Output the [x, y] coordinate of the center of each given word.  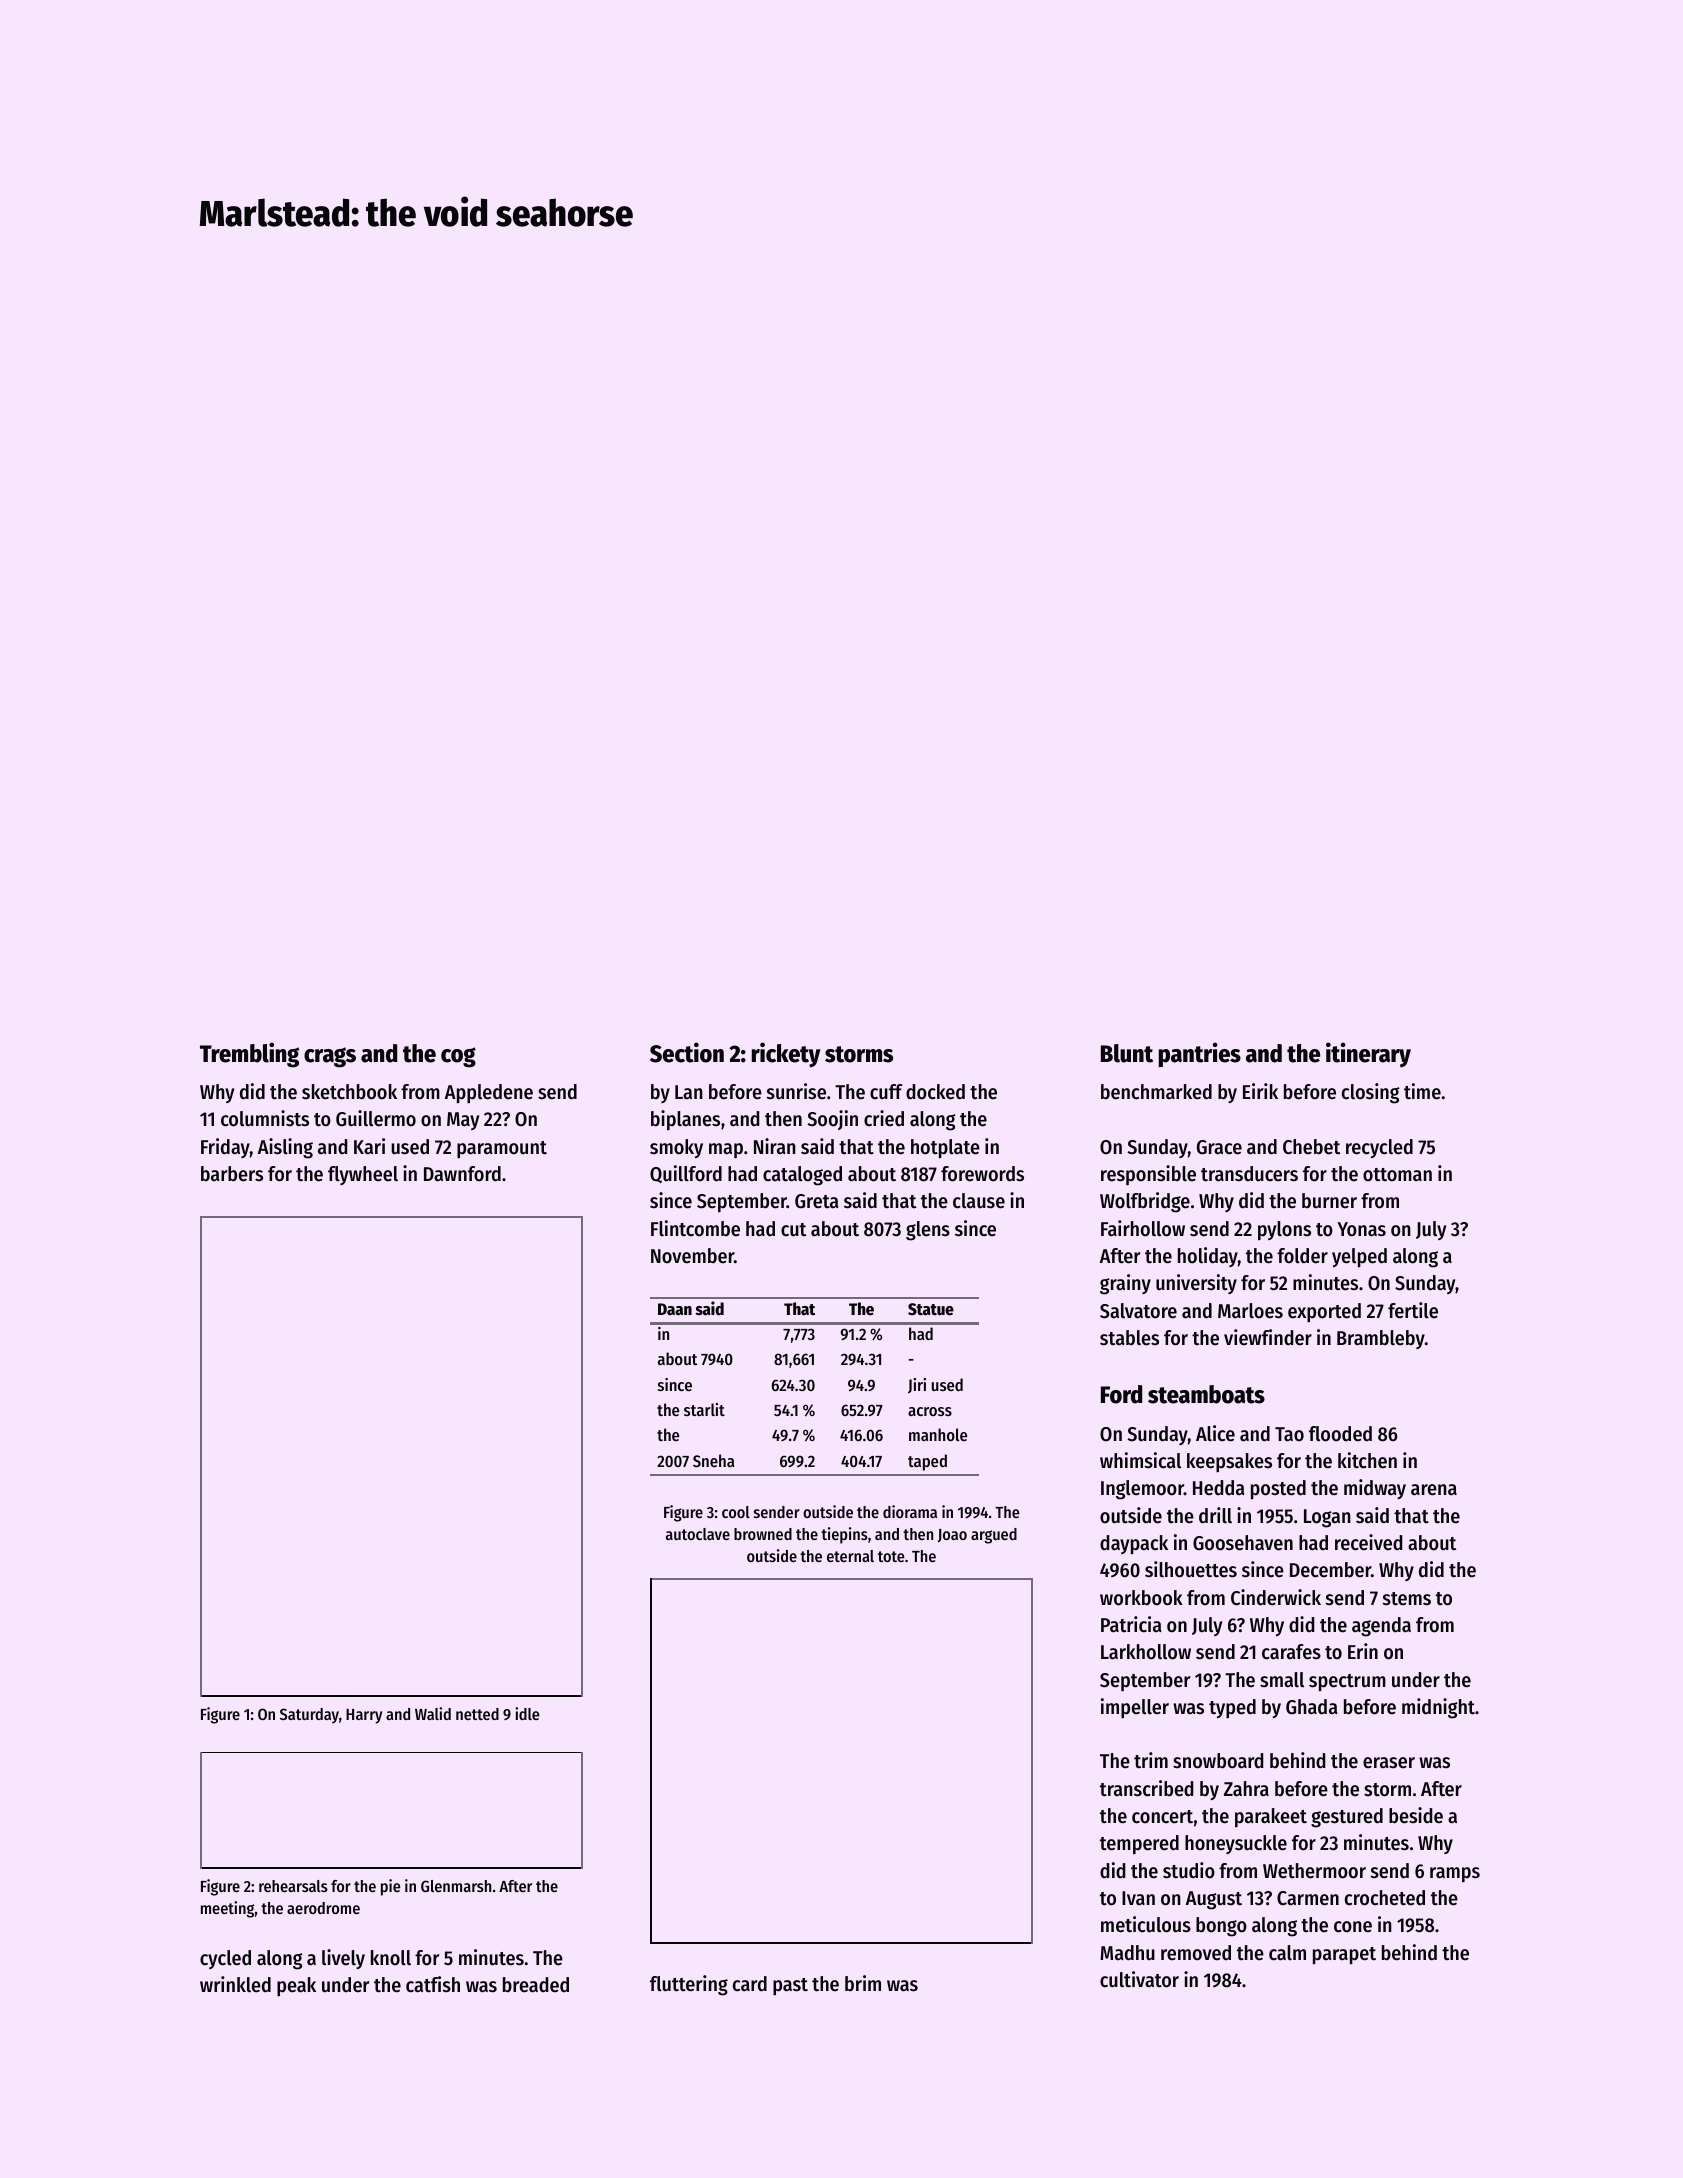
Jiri [917, 1386]
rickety [786, 1055]
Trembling [249, 1055]
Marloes [1250, 1311]
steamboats [1206, 1394]
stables [1129, 1338]
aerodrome [323, 1908]
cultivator [1139, 1979]
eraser [1389, 1763]
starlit [704, 1409]
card [750, 1984]
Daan [675, 1309]
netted [477, 1714]
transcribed [1146, 1788]
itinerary [1368, 1054]
